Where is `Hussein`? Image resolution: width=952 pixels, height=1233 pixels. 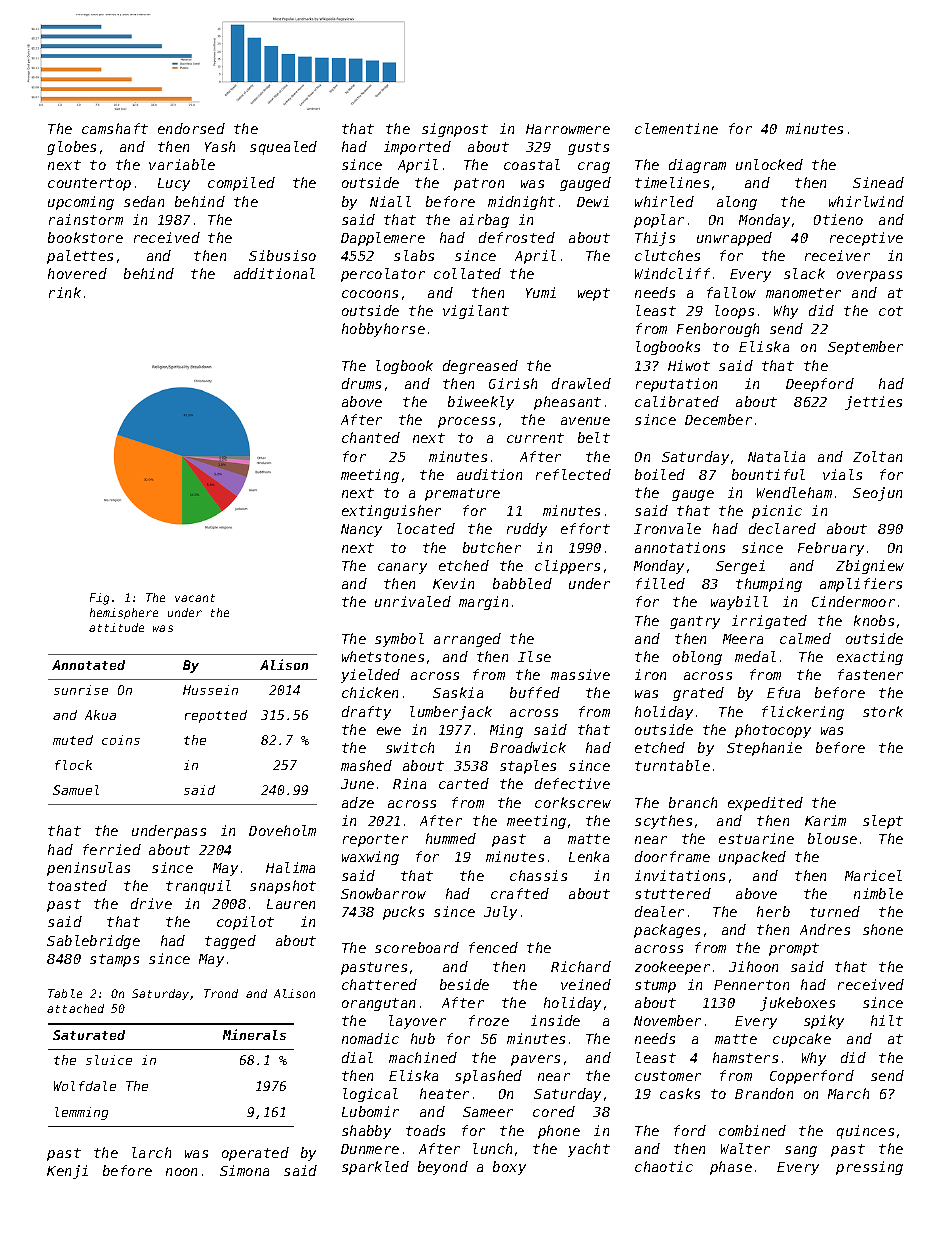
Hussein is located at coordinates (210, 690).
